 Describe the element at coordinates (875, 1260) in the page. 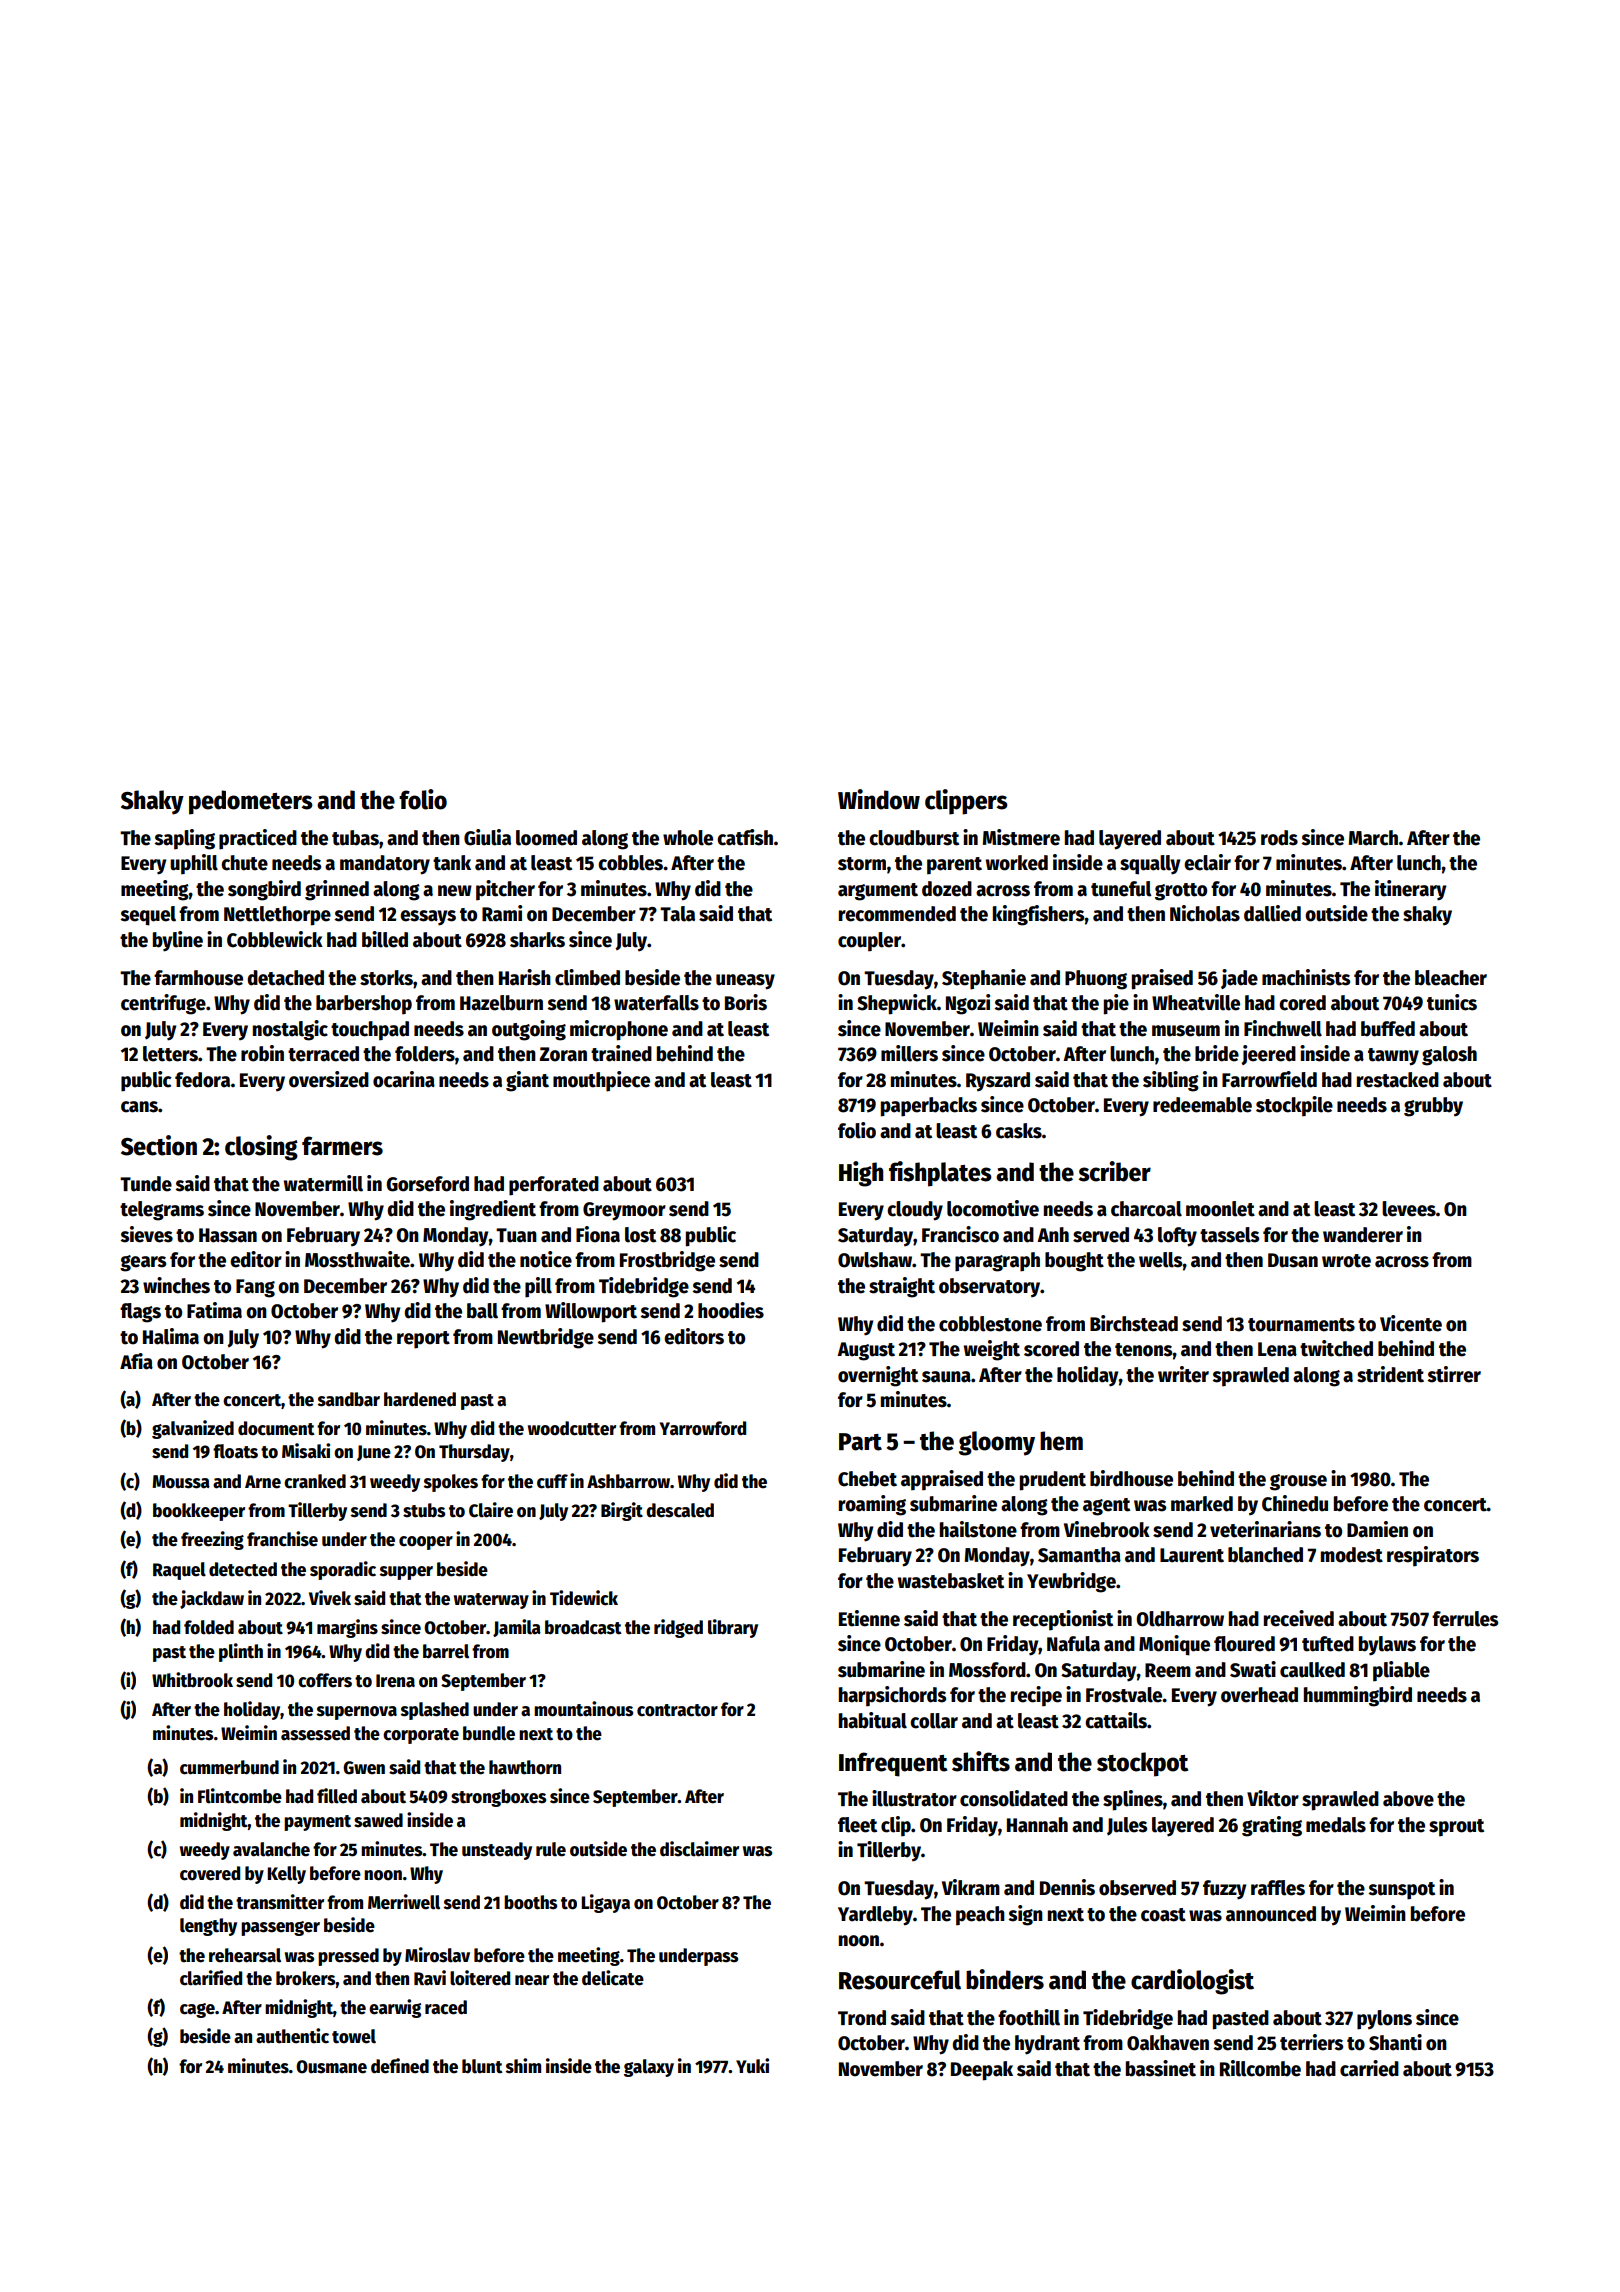

I see `Owlshaw` at that location.
